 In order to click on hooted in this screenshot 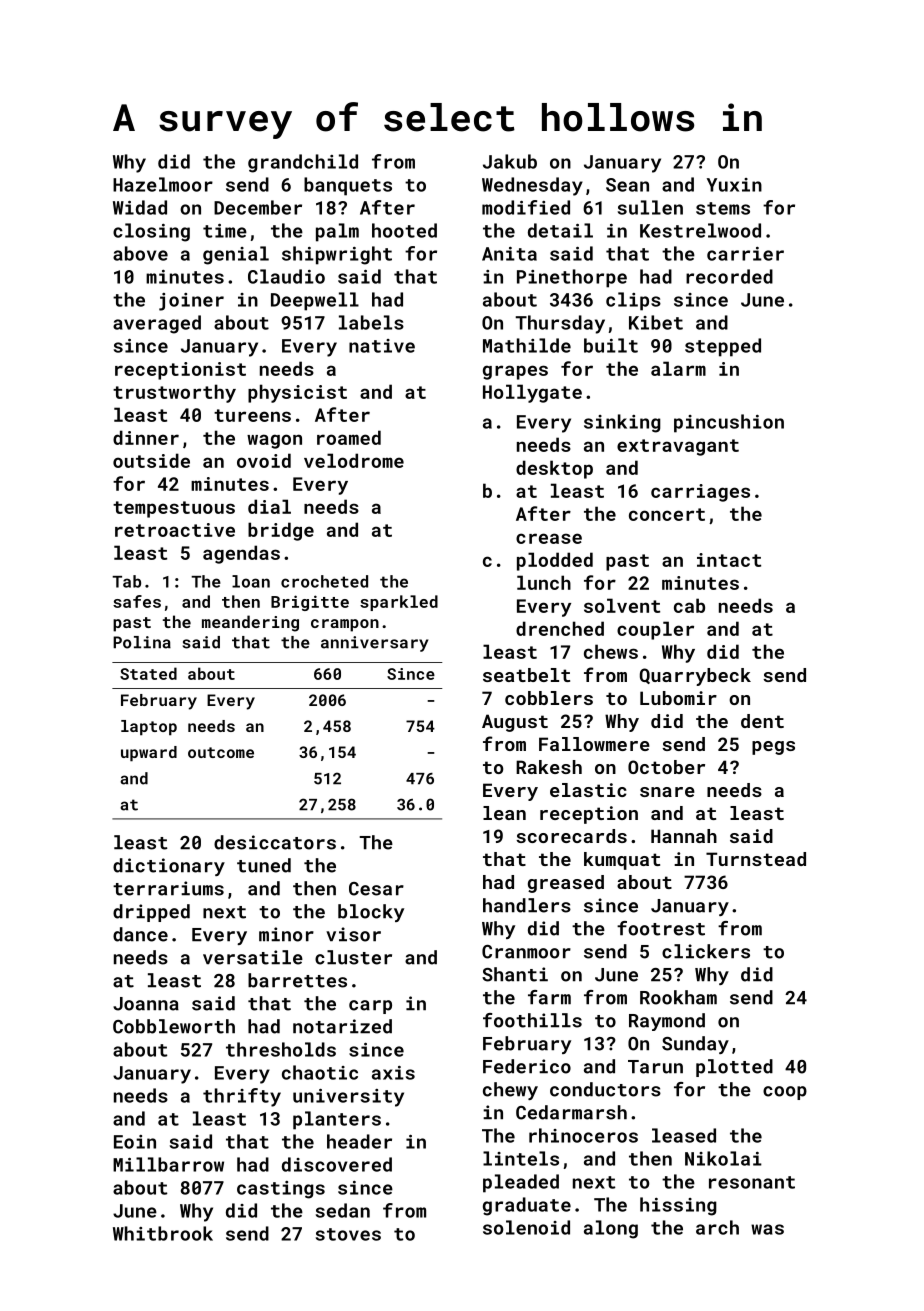, I will do `click(404, 230)`.
